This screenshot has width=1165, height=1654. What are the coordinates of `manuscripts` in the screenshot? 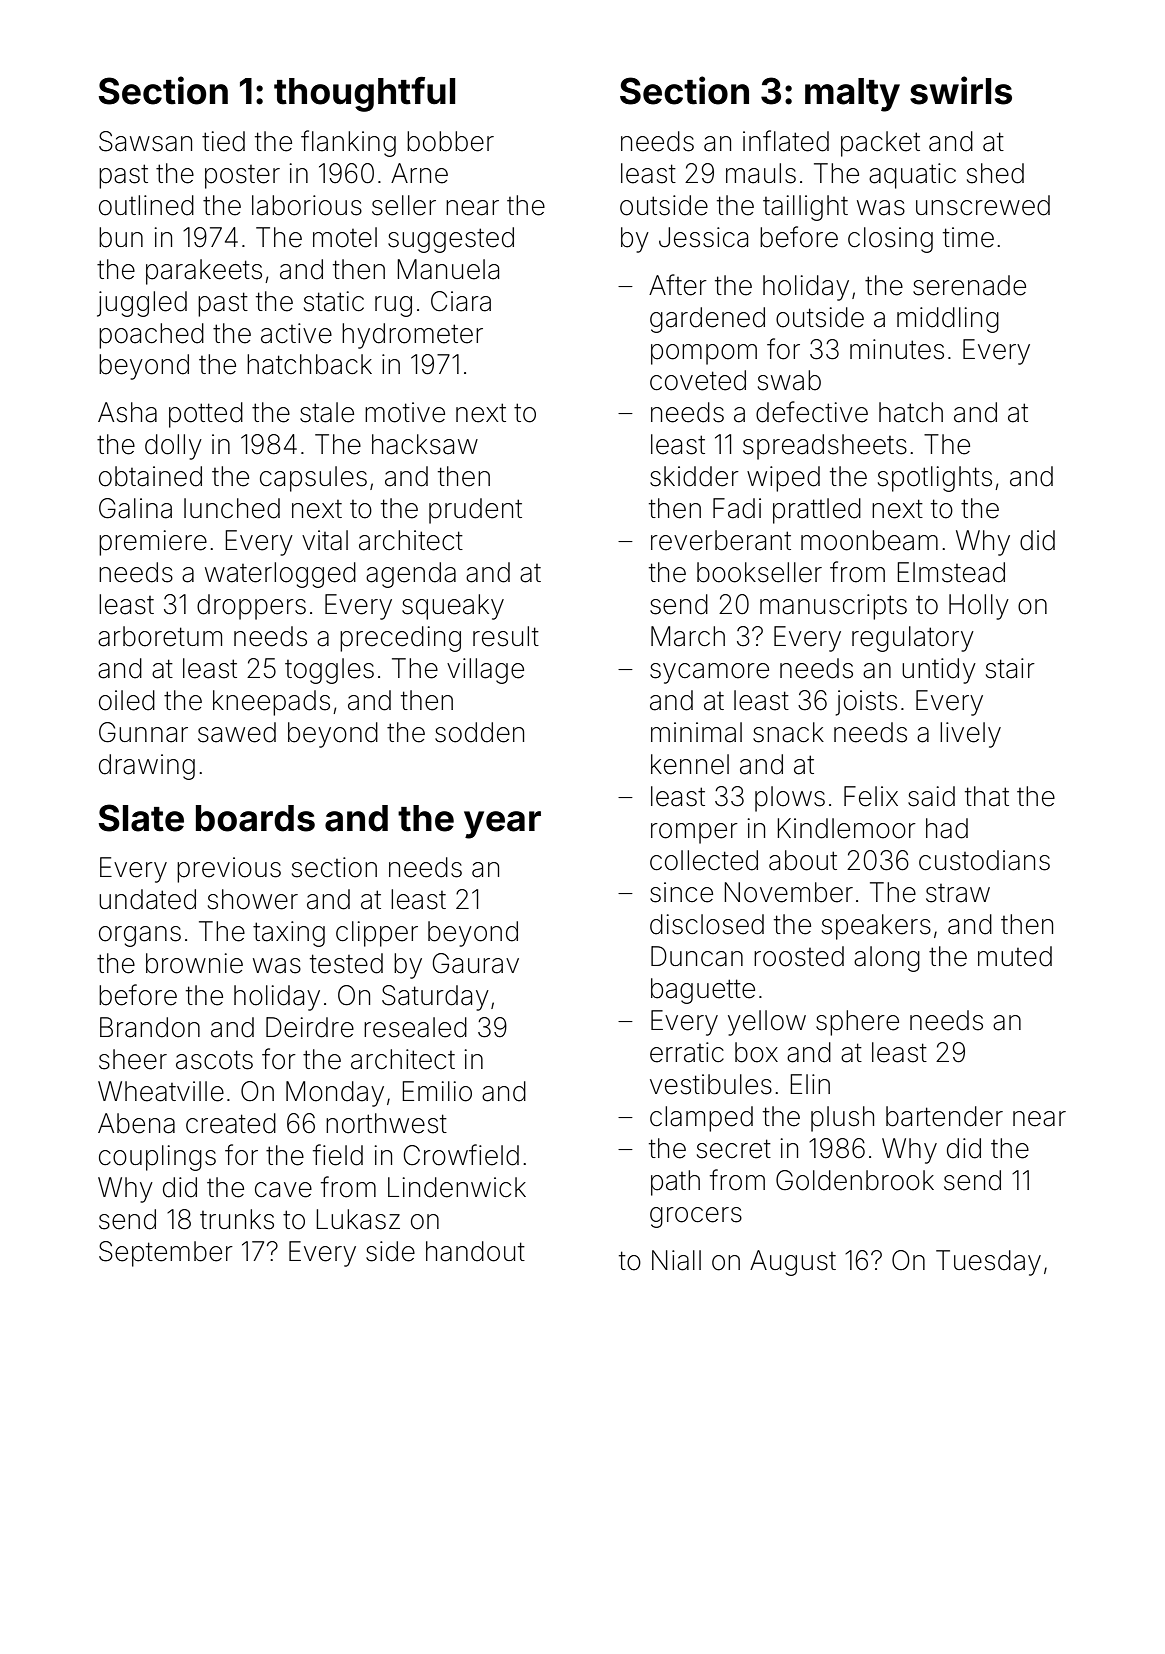 It's located at (833, 607).
